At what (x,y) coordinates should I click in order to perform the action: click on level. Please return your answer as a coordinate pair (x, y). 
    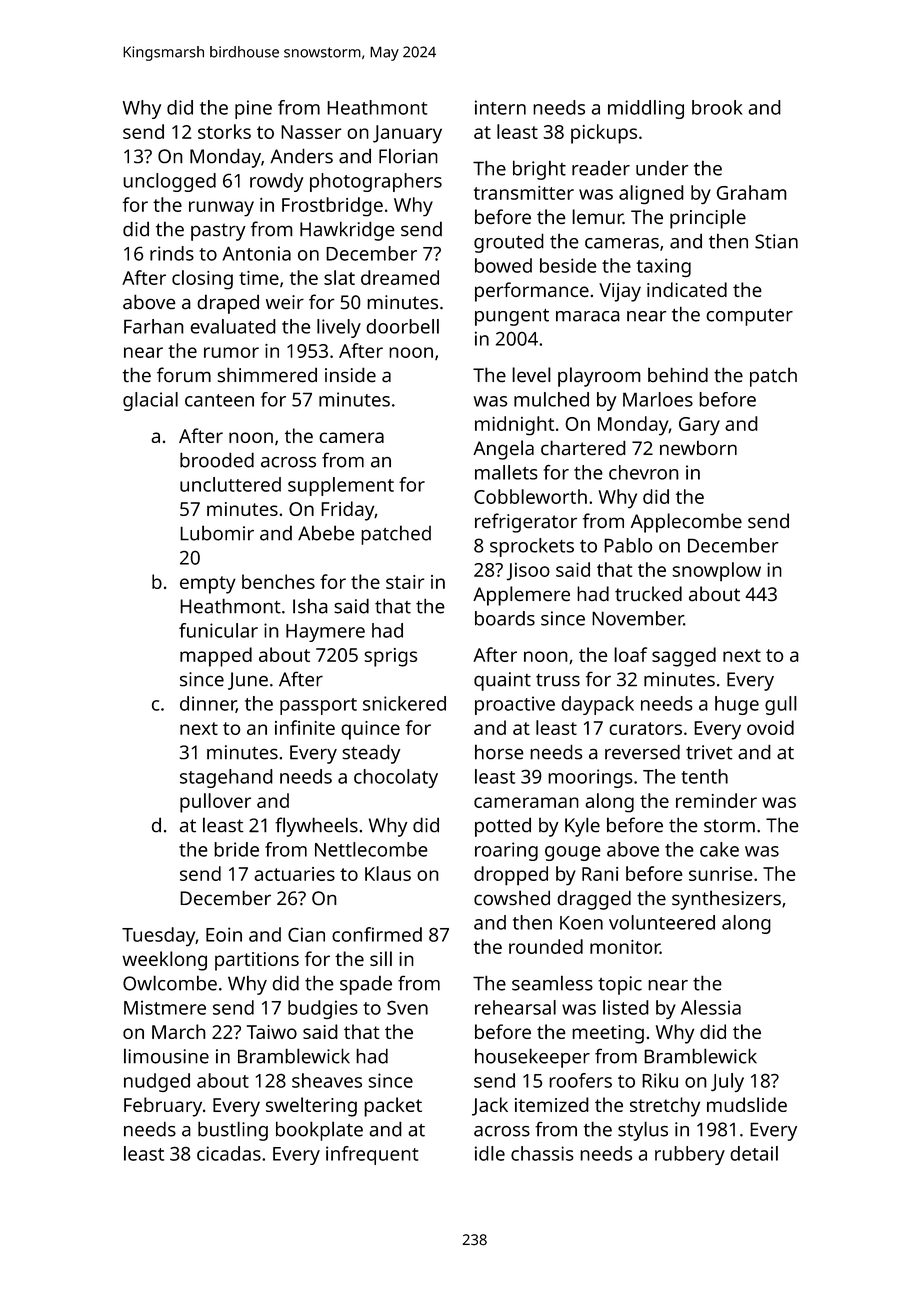
    Looking at the image, I should click on (531, 374).
